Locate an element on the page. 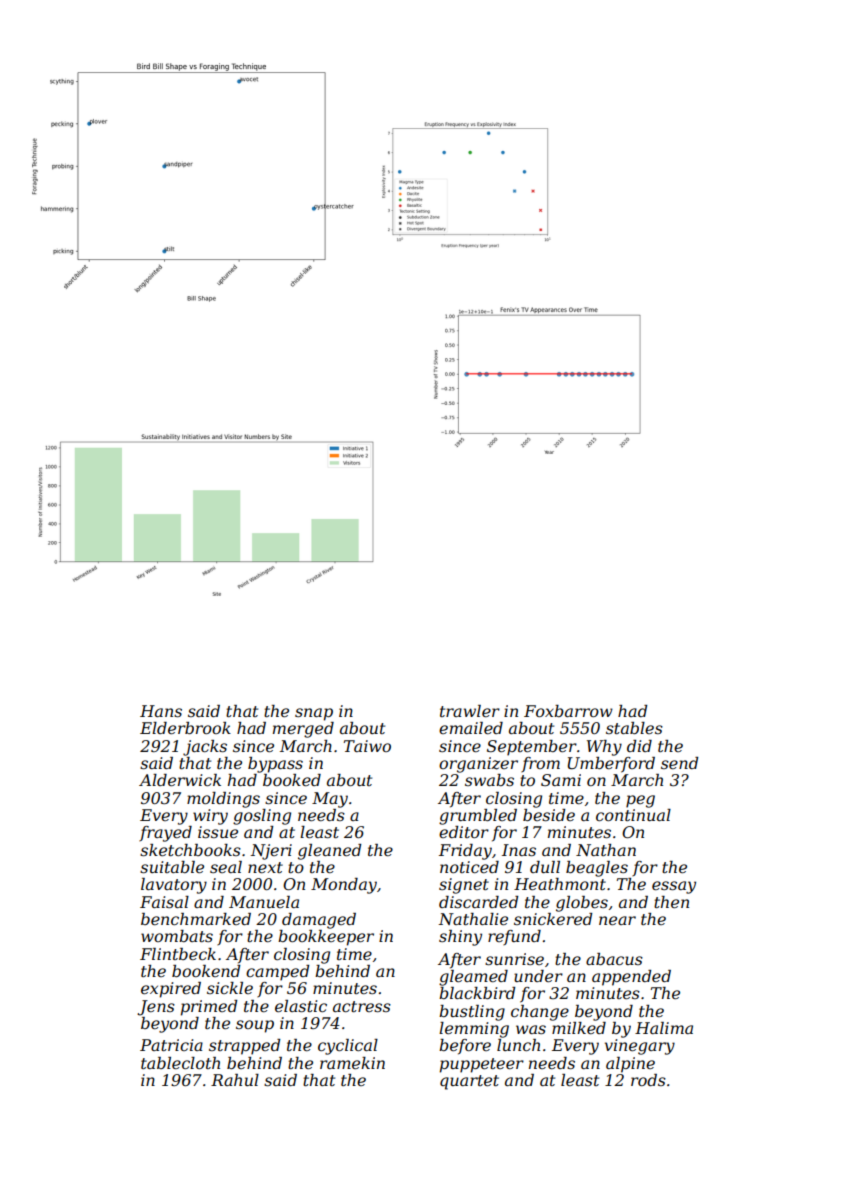  rods is located at coordinates (648, 1080).
